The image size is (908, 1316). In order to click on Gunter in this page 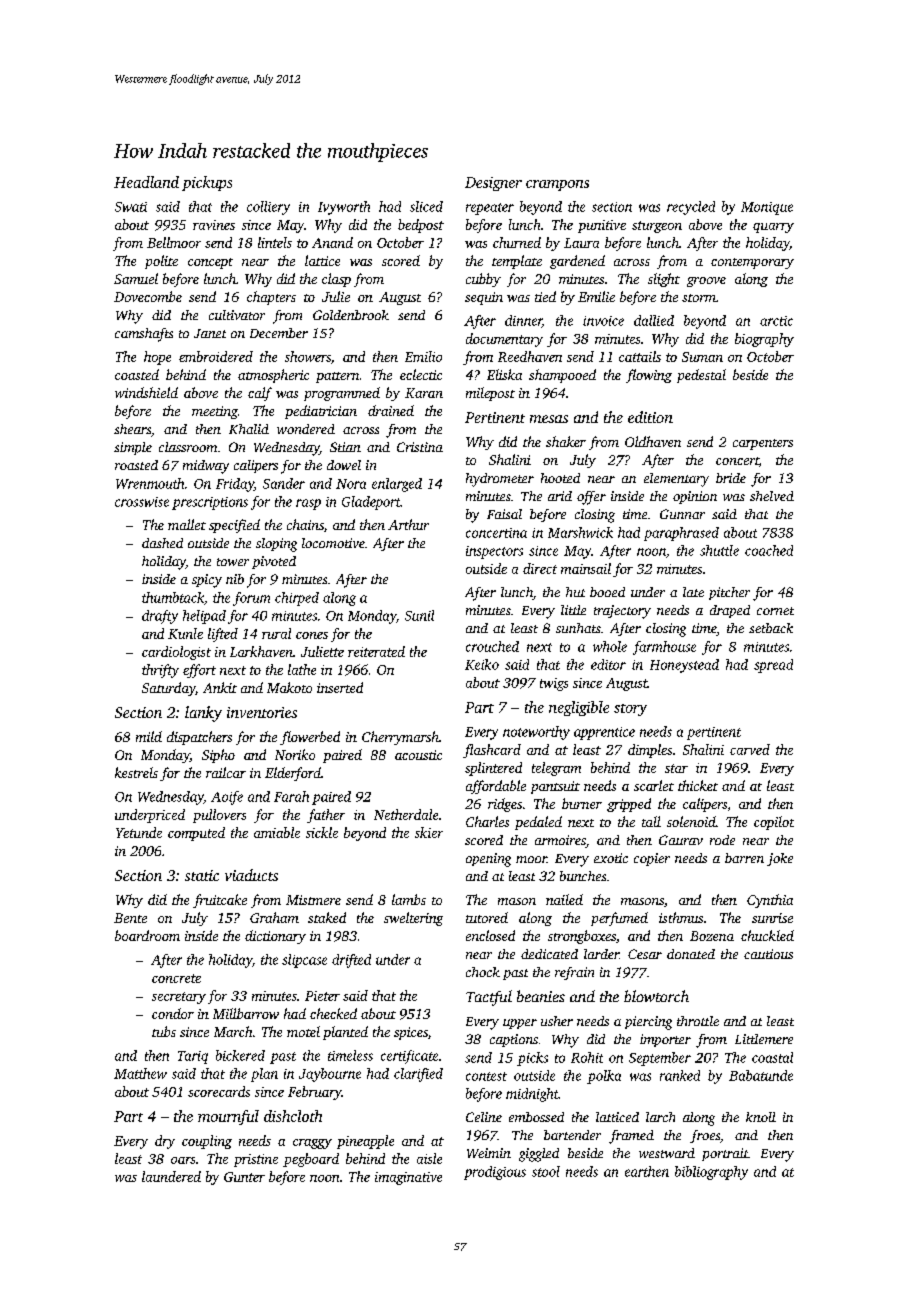, I will do `click(244, 1177)`.
